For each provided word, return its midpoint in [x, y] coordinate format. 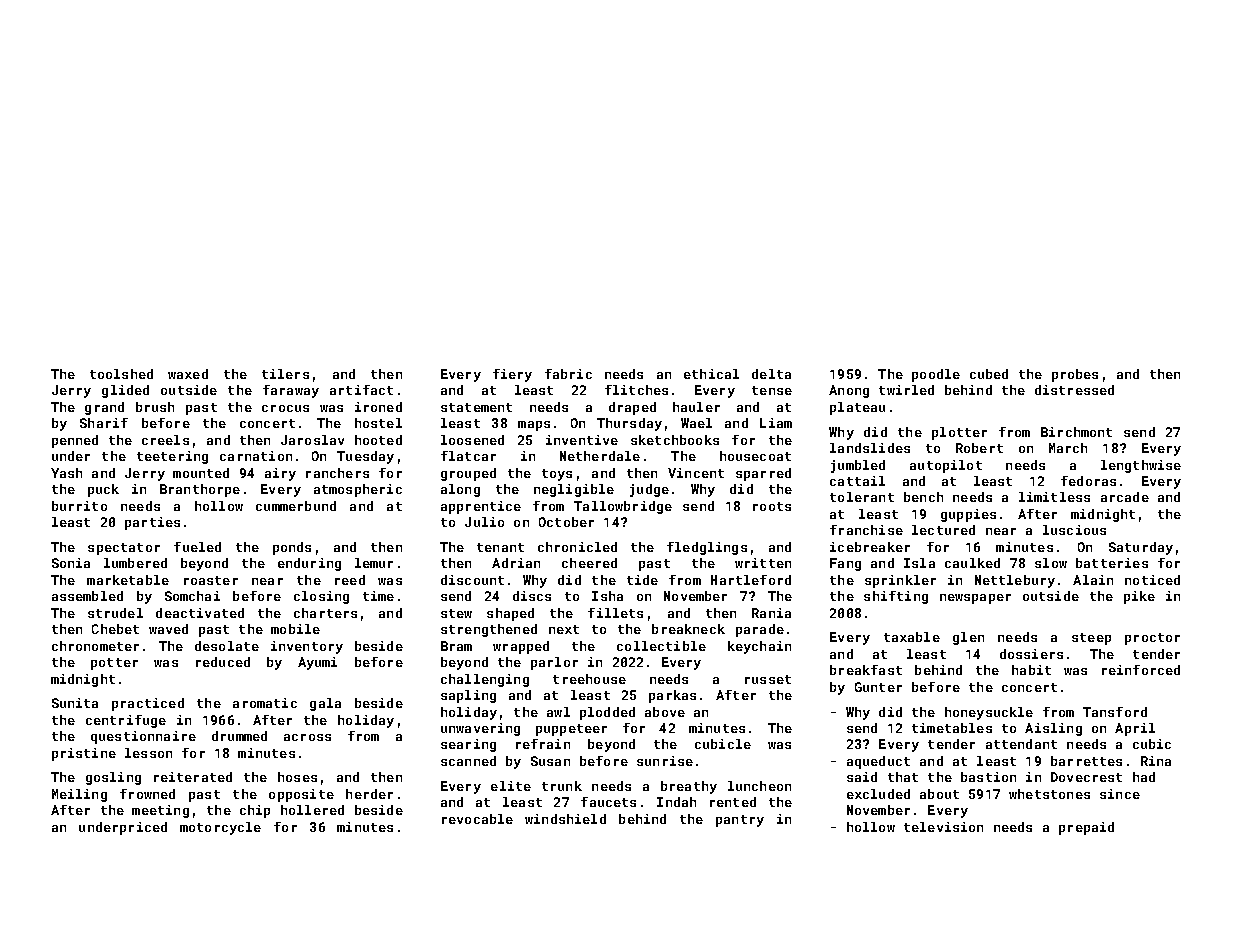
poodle [936, 375]
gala [325, 704]
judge [649, 490]
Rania [771, 613]
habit [1031, 670]
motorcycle [220, 828]
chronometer [95, 646]
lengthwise [1141, 466]
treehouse [589, 679]
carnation [256, 456]
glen [968, 638]
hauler [696, 407]
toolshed [121, 374]
